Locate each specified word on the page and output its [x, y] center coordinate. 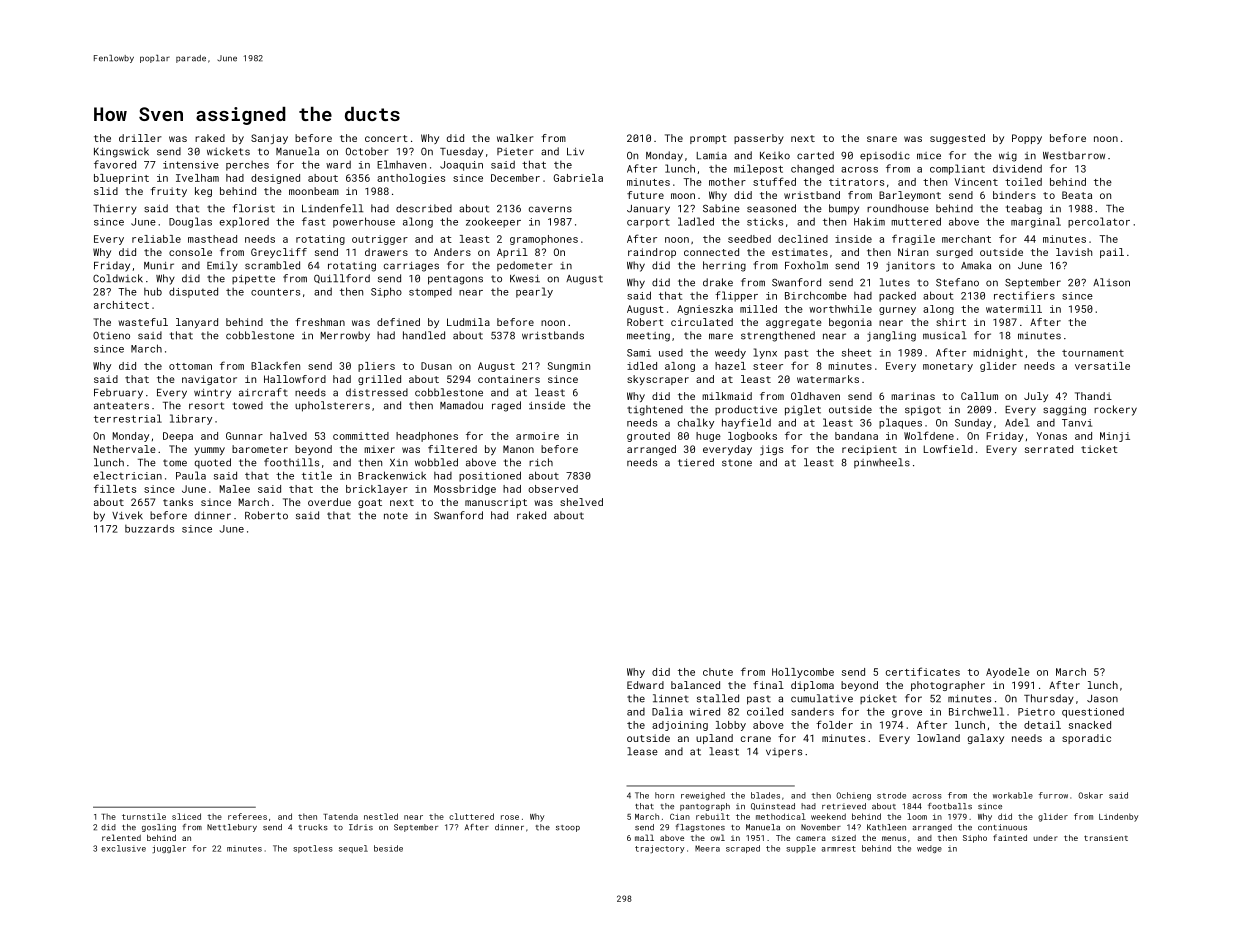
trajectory [660, 849]
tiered [696, 462]
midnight [998, 353]
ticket [1099, 449]
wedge [929, 849]
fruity [168, 192]
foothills [291, 462]
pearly [534, 292]
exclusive [123, 848]
